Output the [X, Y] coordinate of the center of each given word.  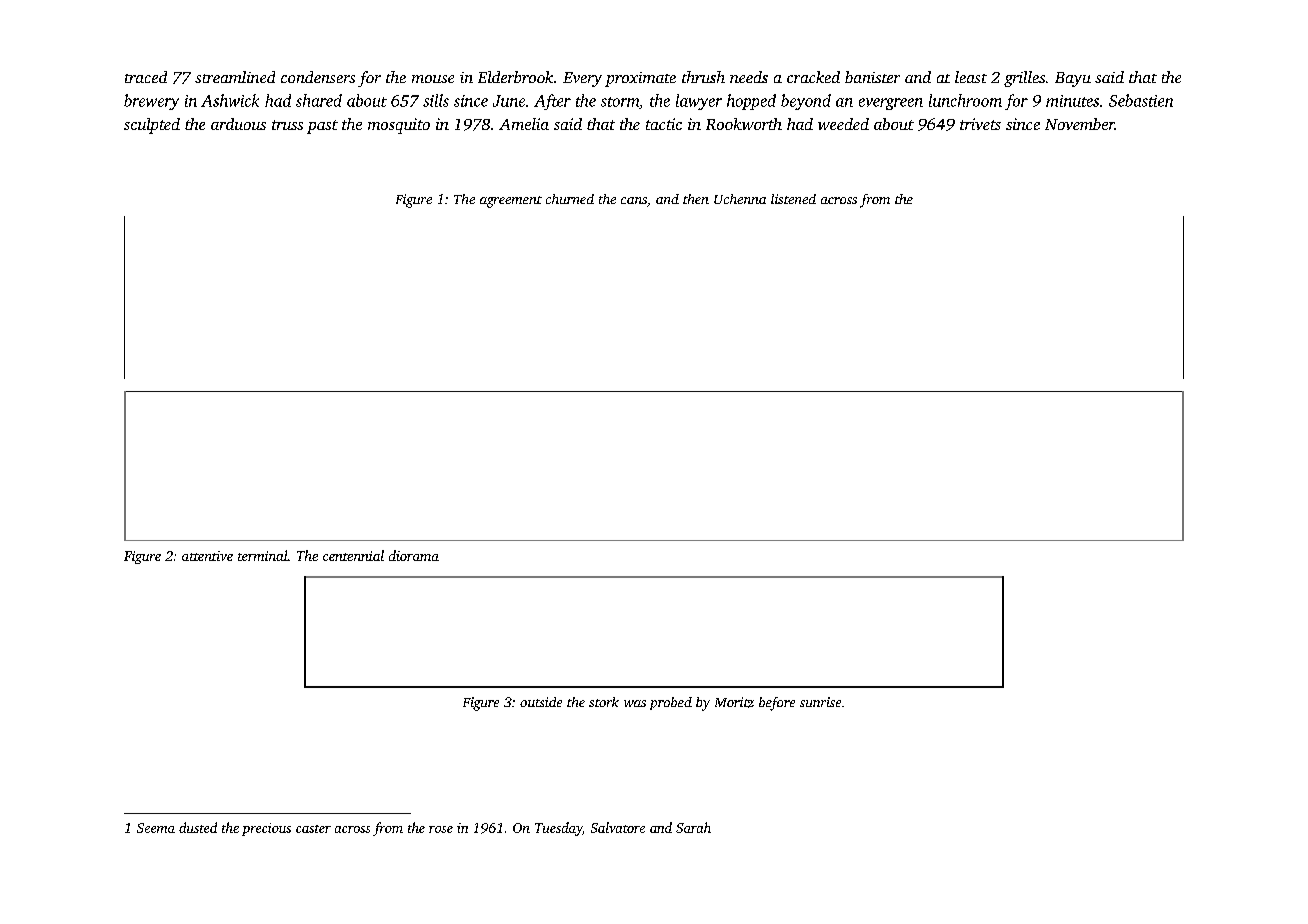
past [322, 127]
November [1080, 124]
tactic [664, 124]
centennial [353, 555]
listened [793, 199]
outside [541, 702]
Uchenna [740, 199]
